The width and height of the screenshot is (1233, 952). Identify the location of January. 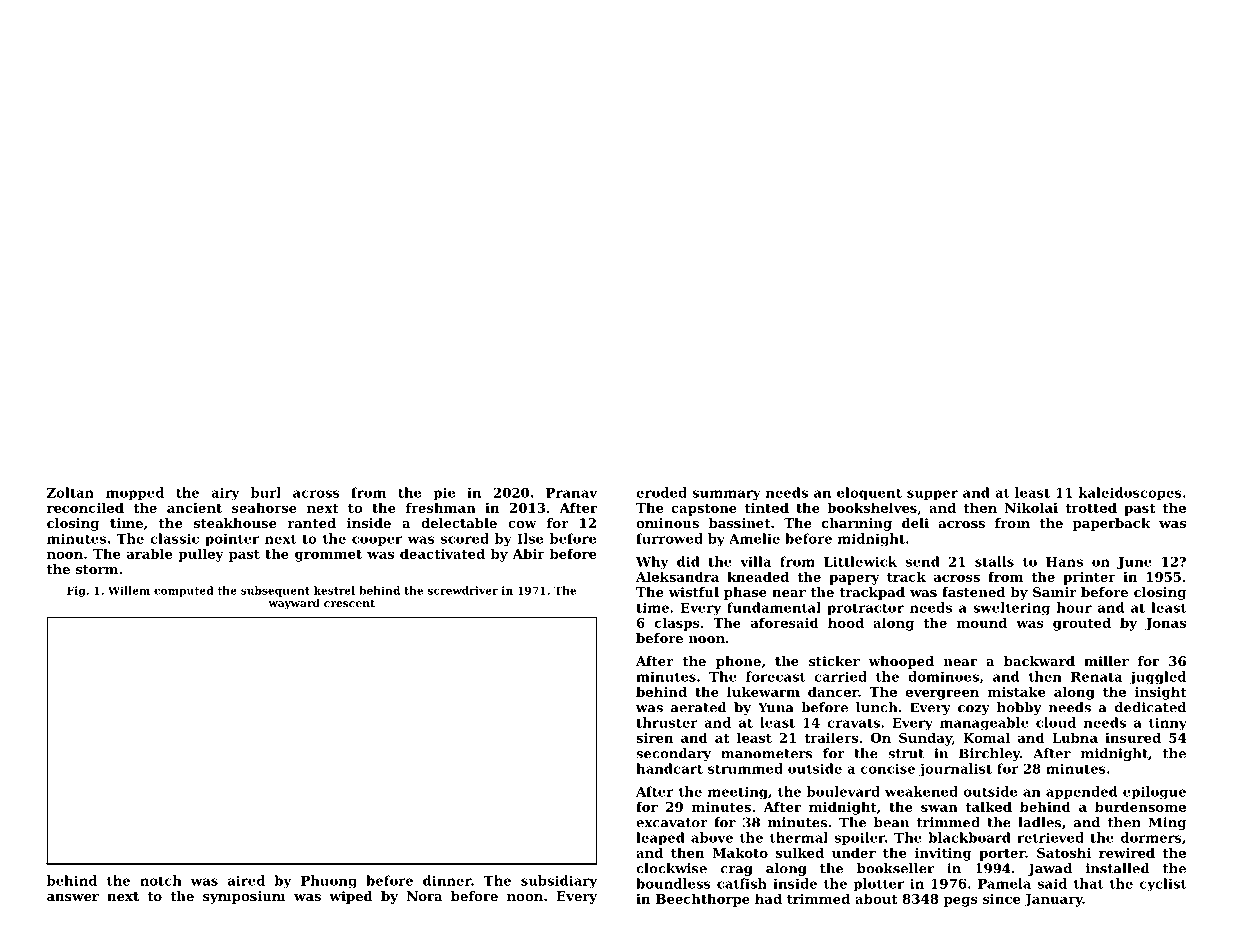
(1053, 900).
